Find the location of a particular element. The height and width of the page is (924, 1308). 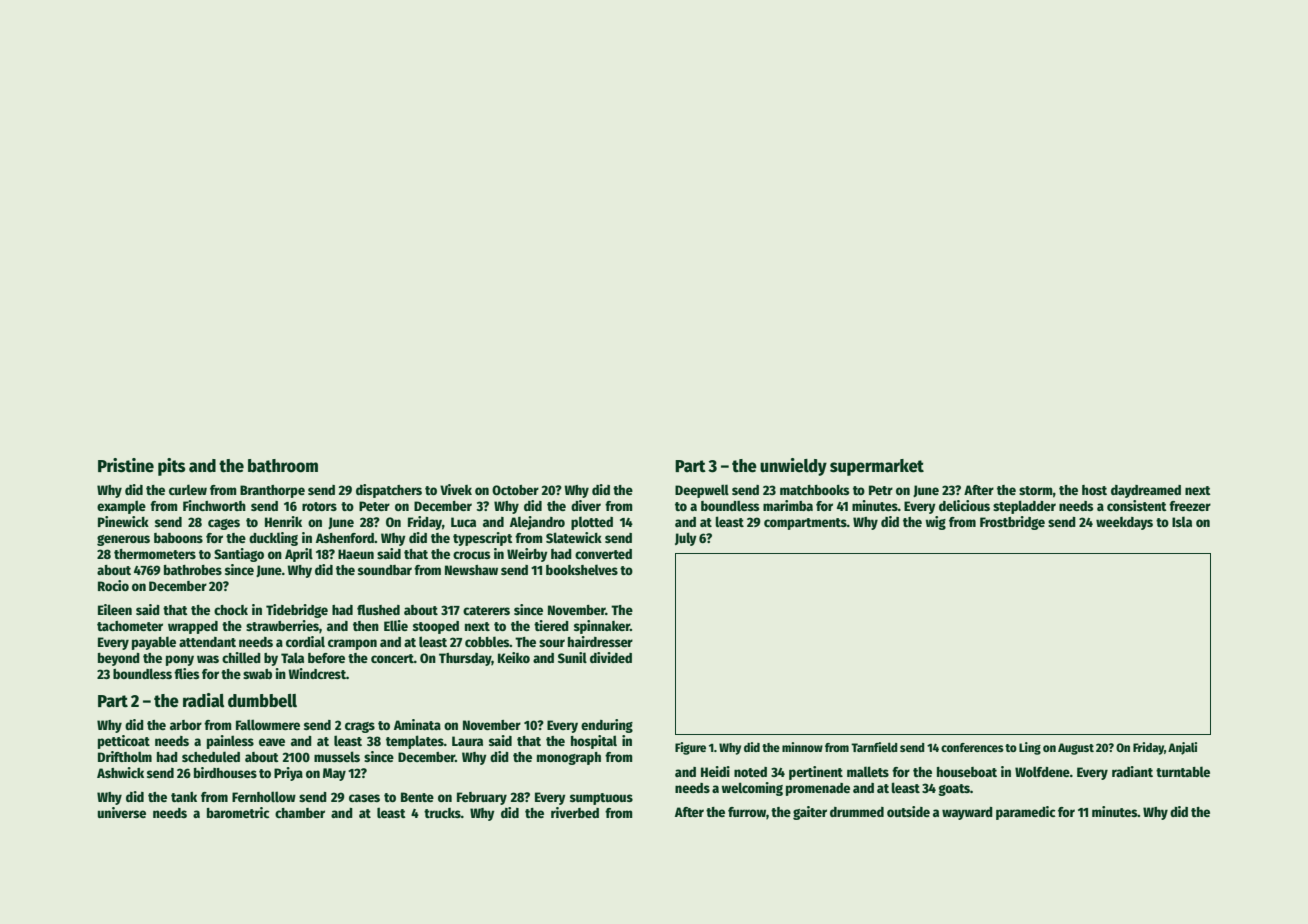

trucks is located at coordinates (442, 813).
